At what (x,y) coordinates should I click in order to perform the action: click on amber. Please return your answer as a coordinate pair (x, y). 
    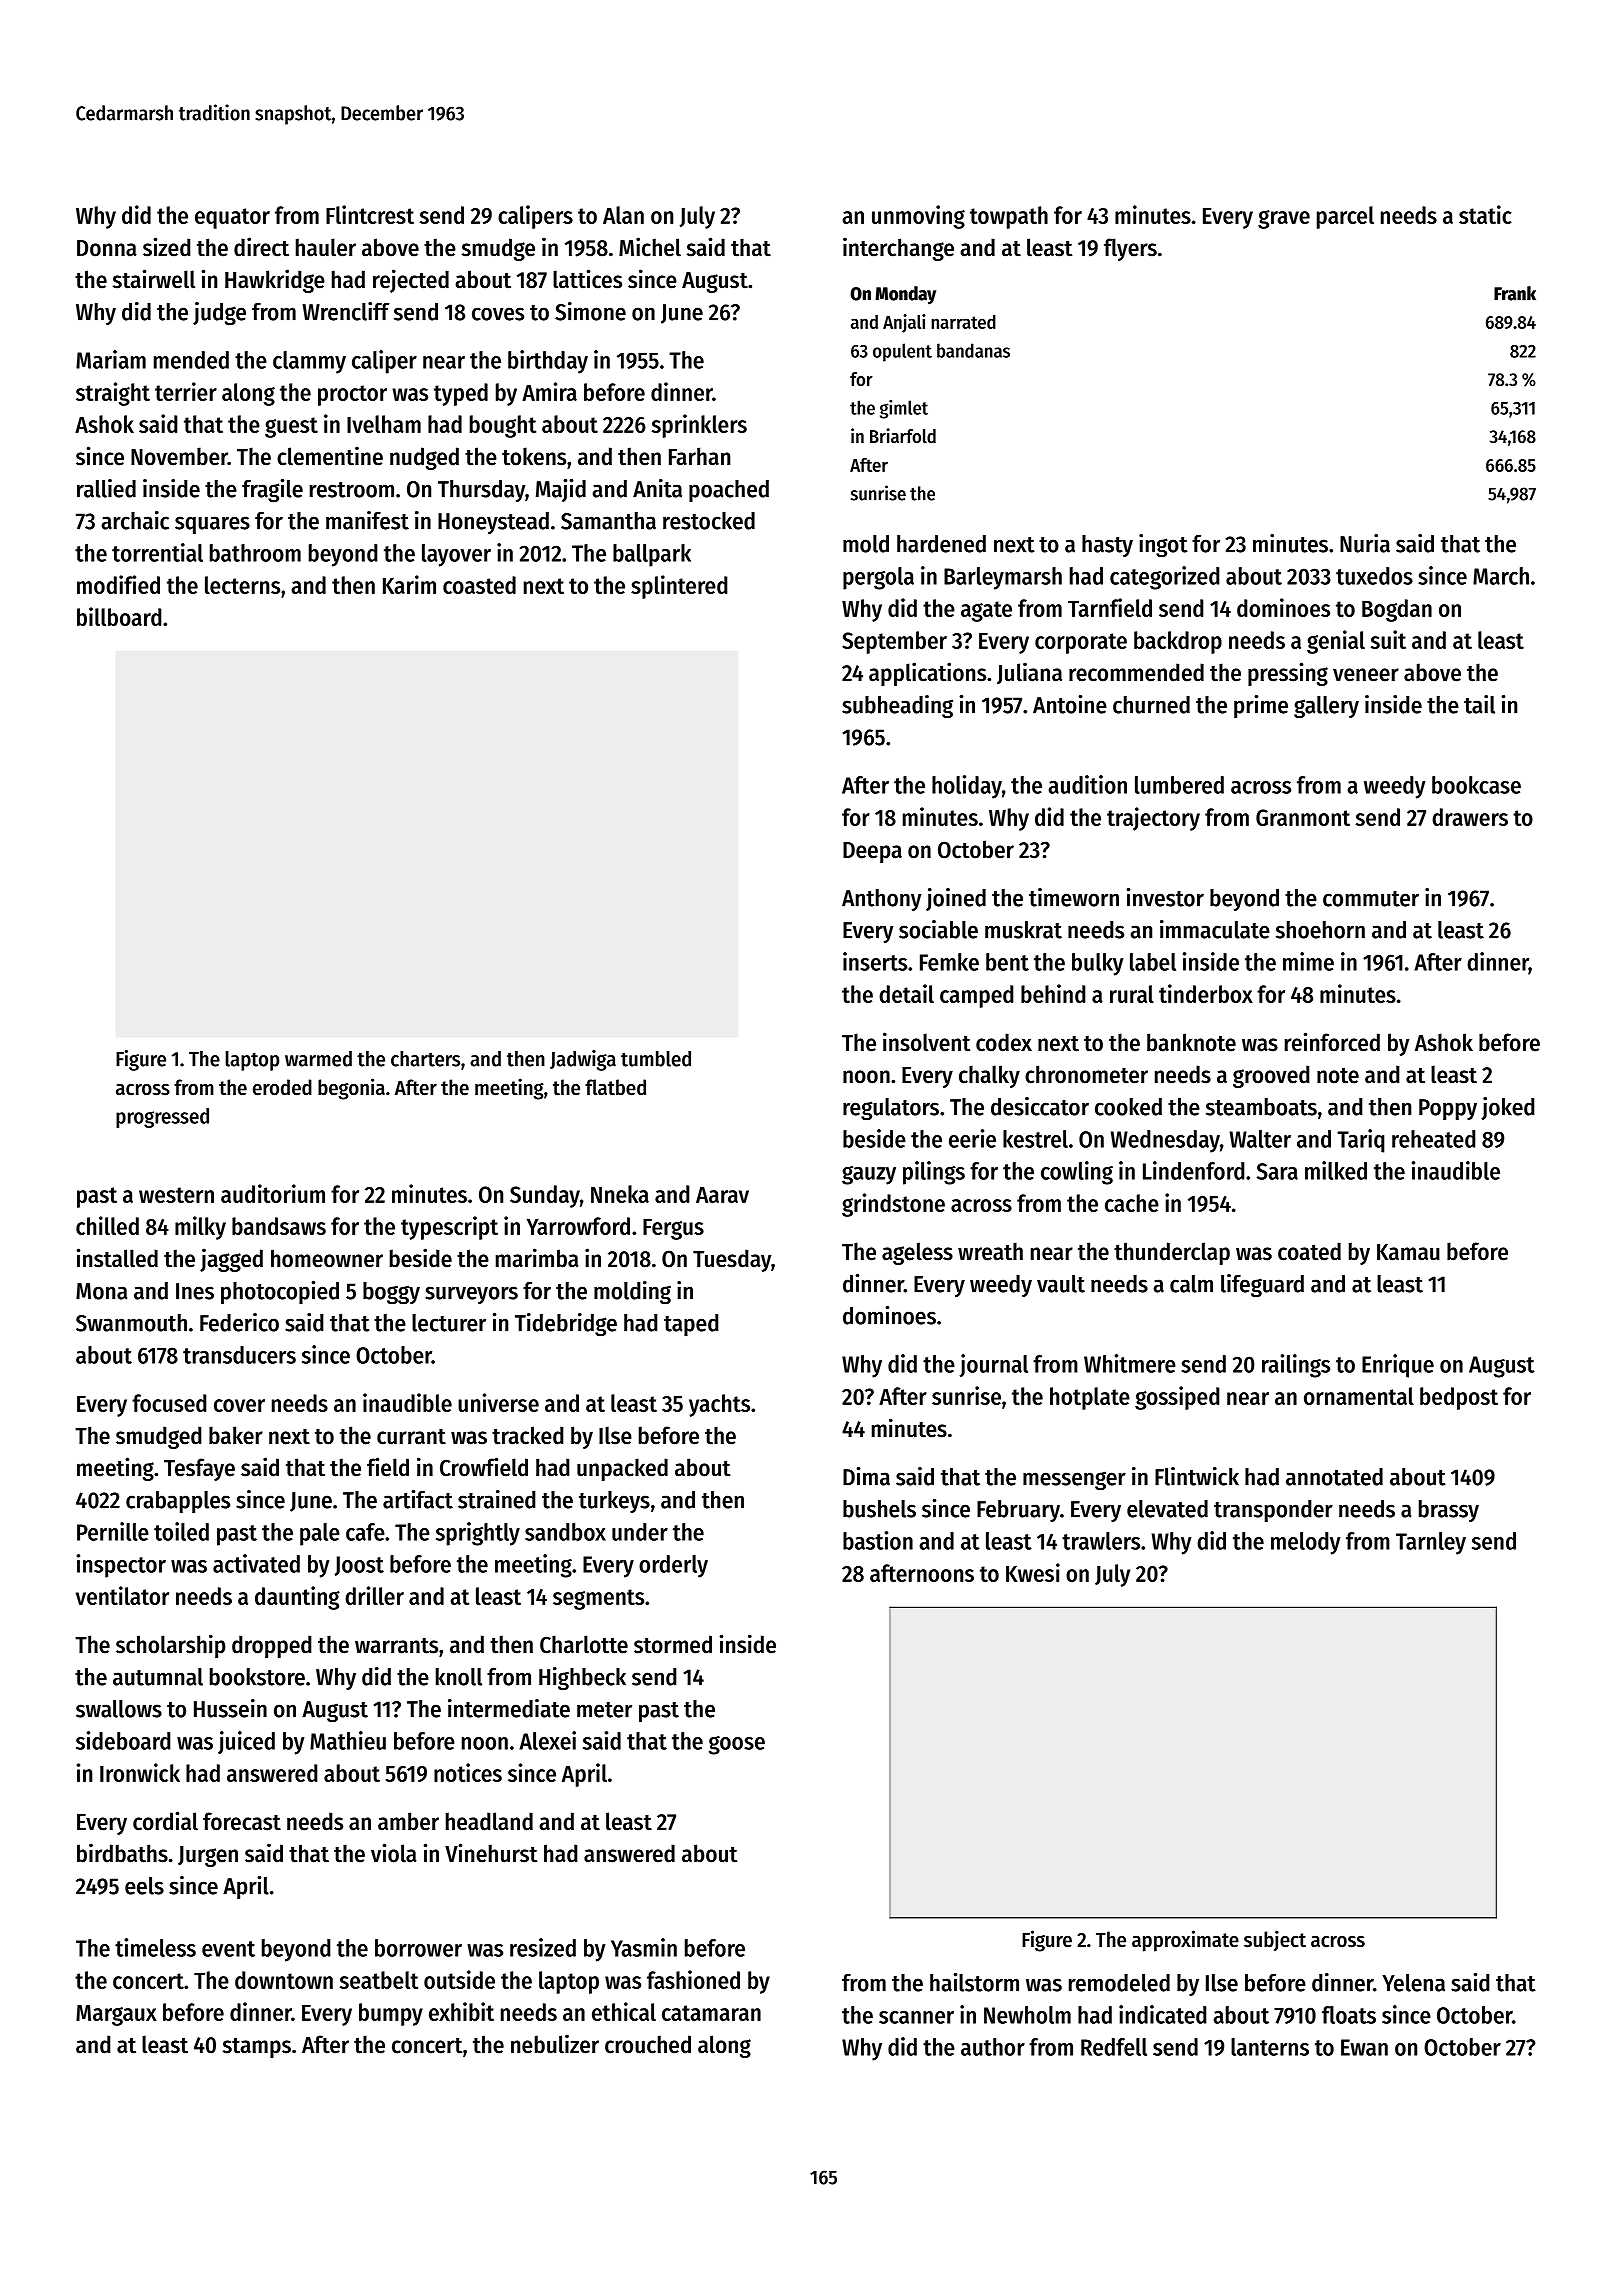
    Looking at the image, I should click on (408, 1821).
